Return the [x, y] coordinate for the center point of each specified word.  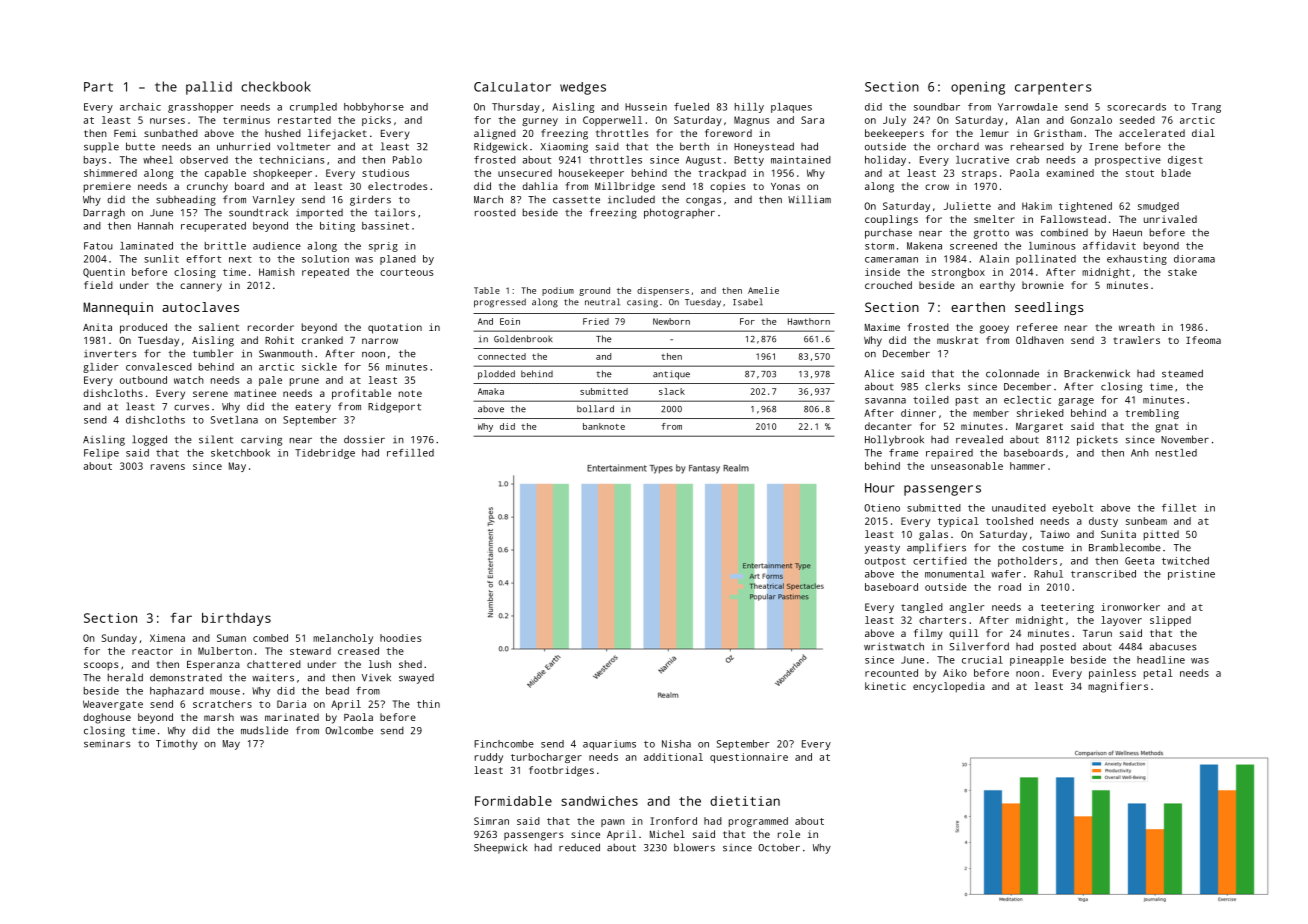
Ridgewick [500, 147]
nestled [1176, 453]
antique [671, 375]
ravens [168, 467]
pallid [209, 88]
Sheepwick [500, 848]
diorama [1194, 259]
